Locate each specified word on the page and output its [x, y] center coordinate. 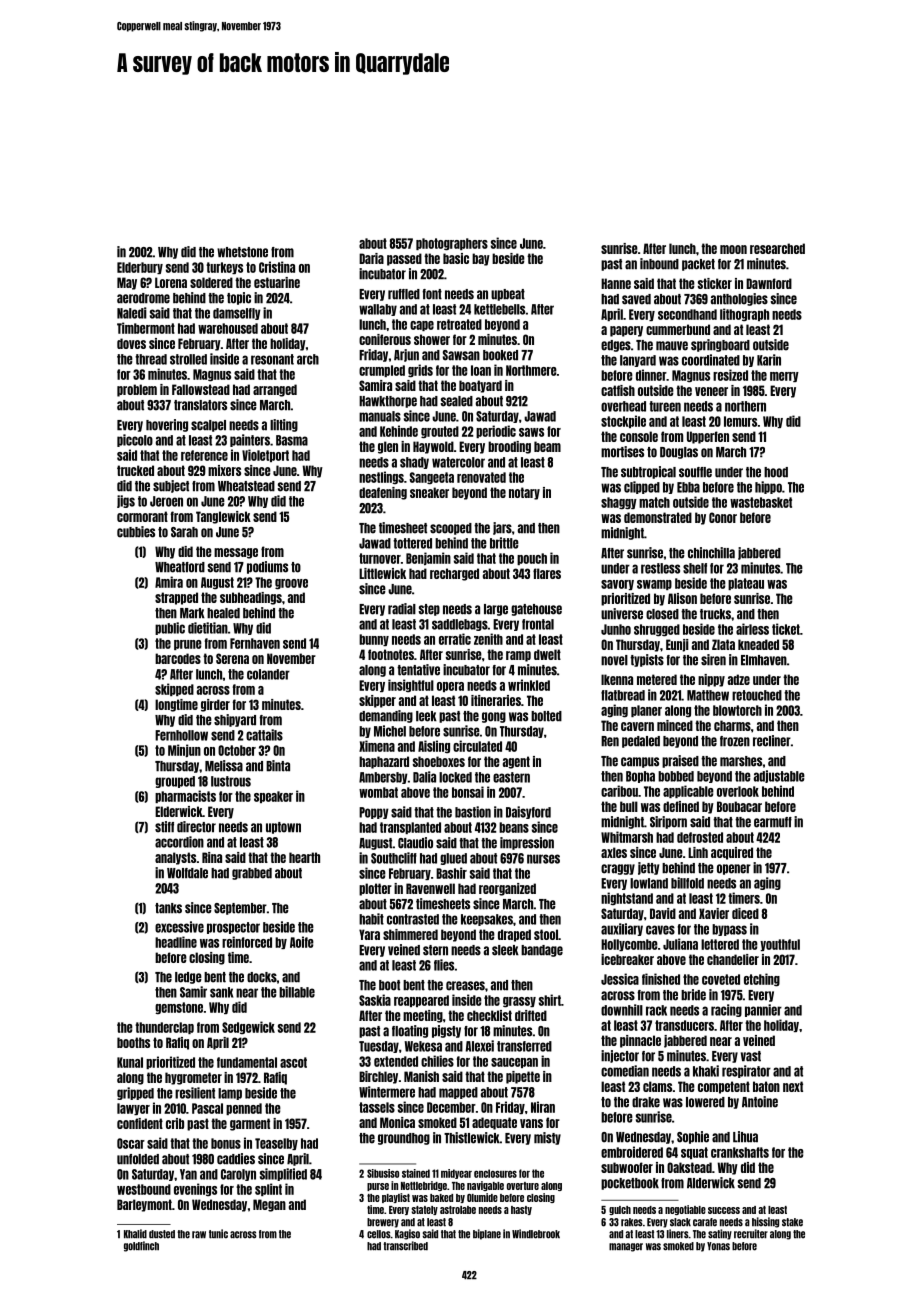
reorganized [507, 889]
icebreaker [627, 959]
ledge [188, 978]
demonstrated [658, 517]
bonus [226, 1143]
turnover [380, 558]
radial [402, 609]
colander [268, 674]
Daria [371, 258]
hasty [521, 1210]
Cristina [277, 267]
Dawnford [769, 283]
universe [622, 614]
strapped [176, 598]
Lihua [745, 1137]
